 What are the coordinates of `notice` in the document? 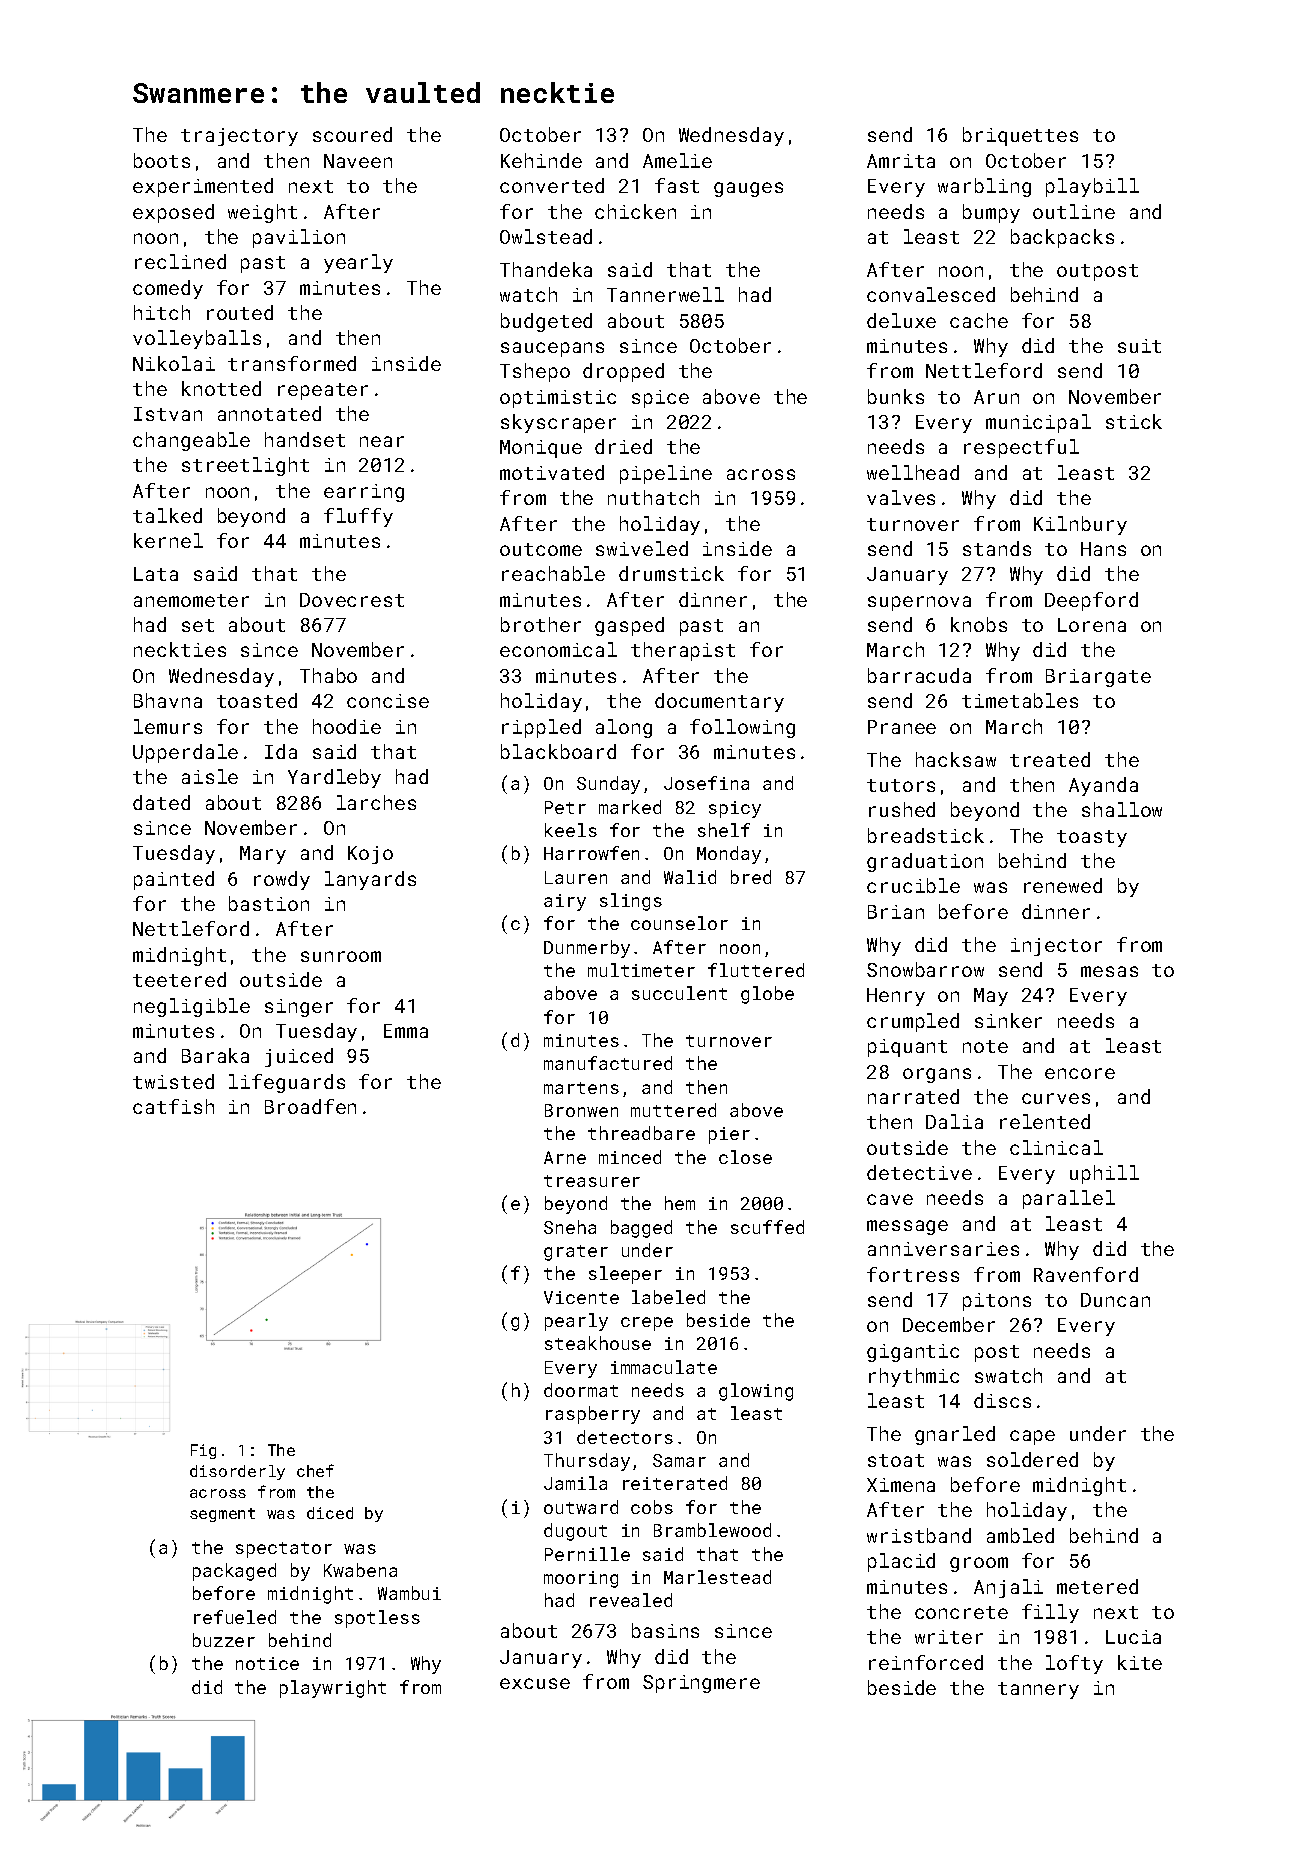 It's located at (267, 1663).
